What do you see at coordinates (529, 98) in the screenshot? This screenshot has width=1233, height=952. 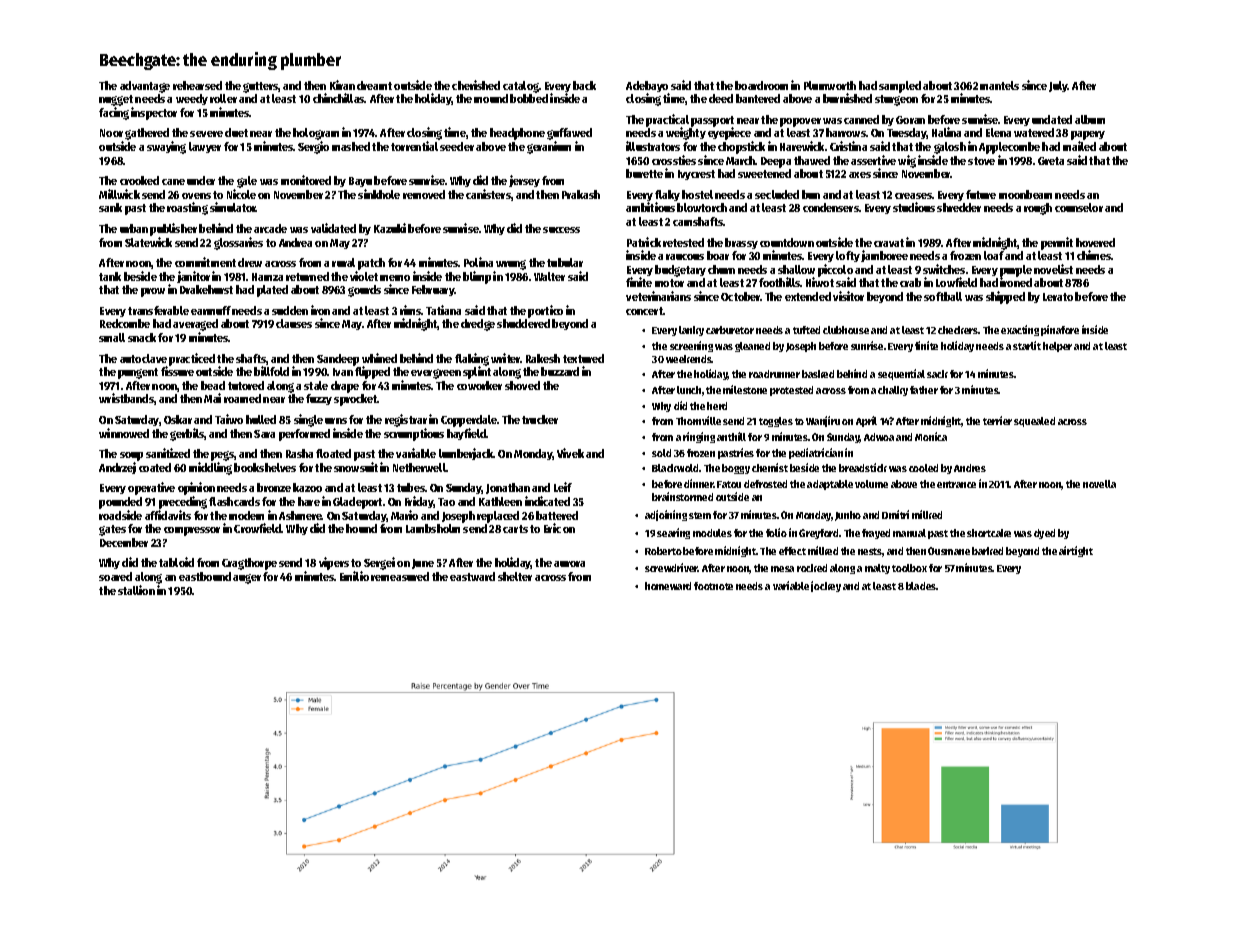 I see `bobbed` at bounding box center [529, 98].
